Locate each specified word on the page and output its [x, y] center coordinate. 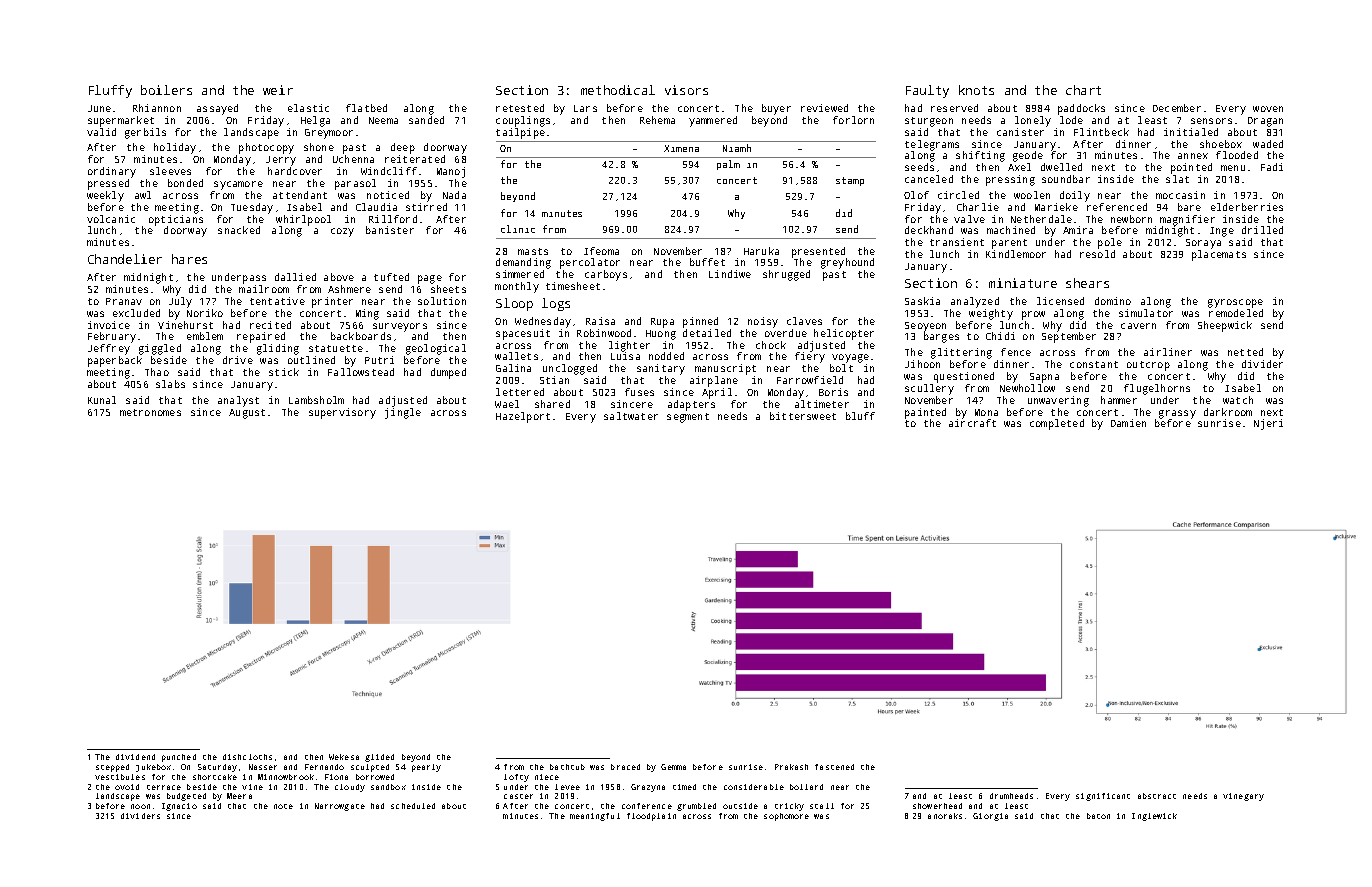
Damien [1128, 423]
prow [1033, 315]
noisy [763, 322]
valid [101, 132]
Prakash [791, 767]
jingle [403, 413]
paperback [115, 361]
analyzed [975, 302]
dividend [135, 757]
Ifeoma [601, 251]
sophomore [786, 817]
